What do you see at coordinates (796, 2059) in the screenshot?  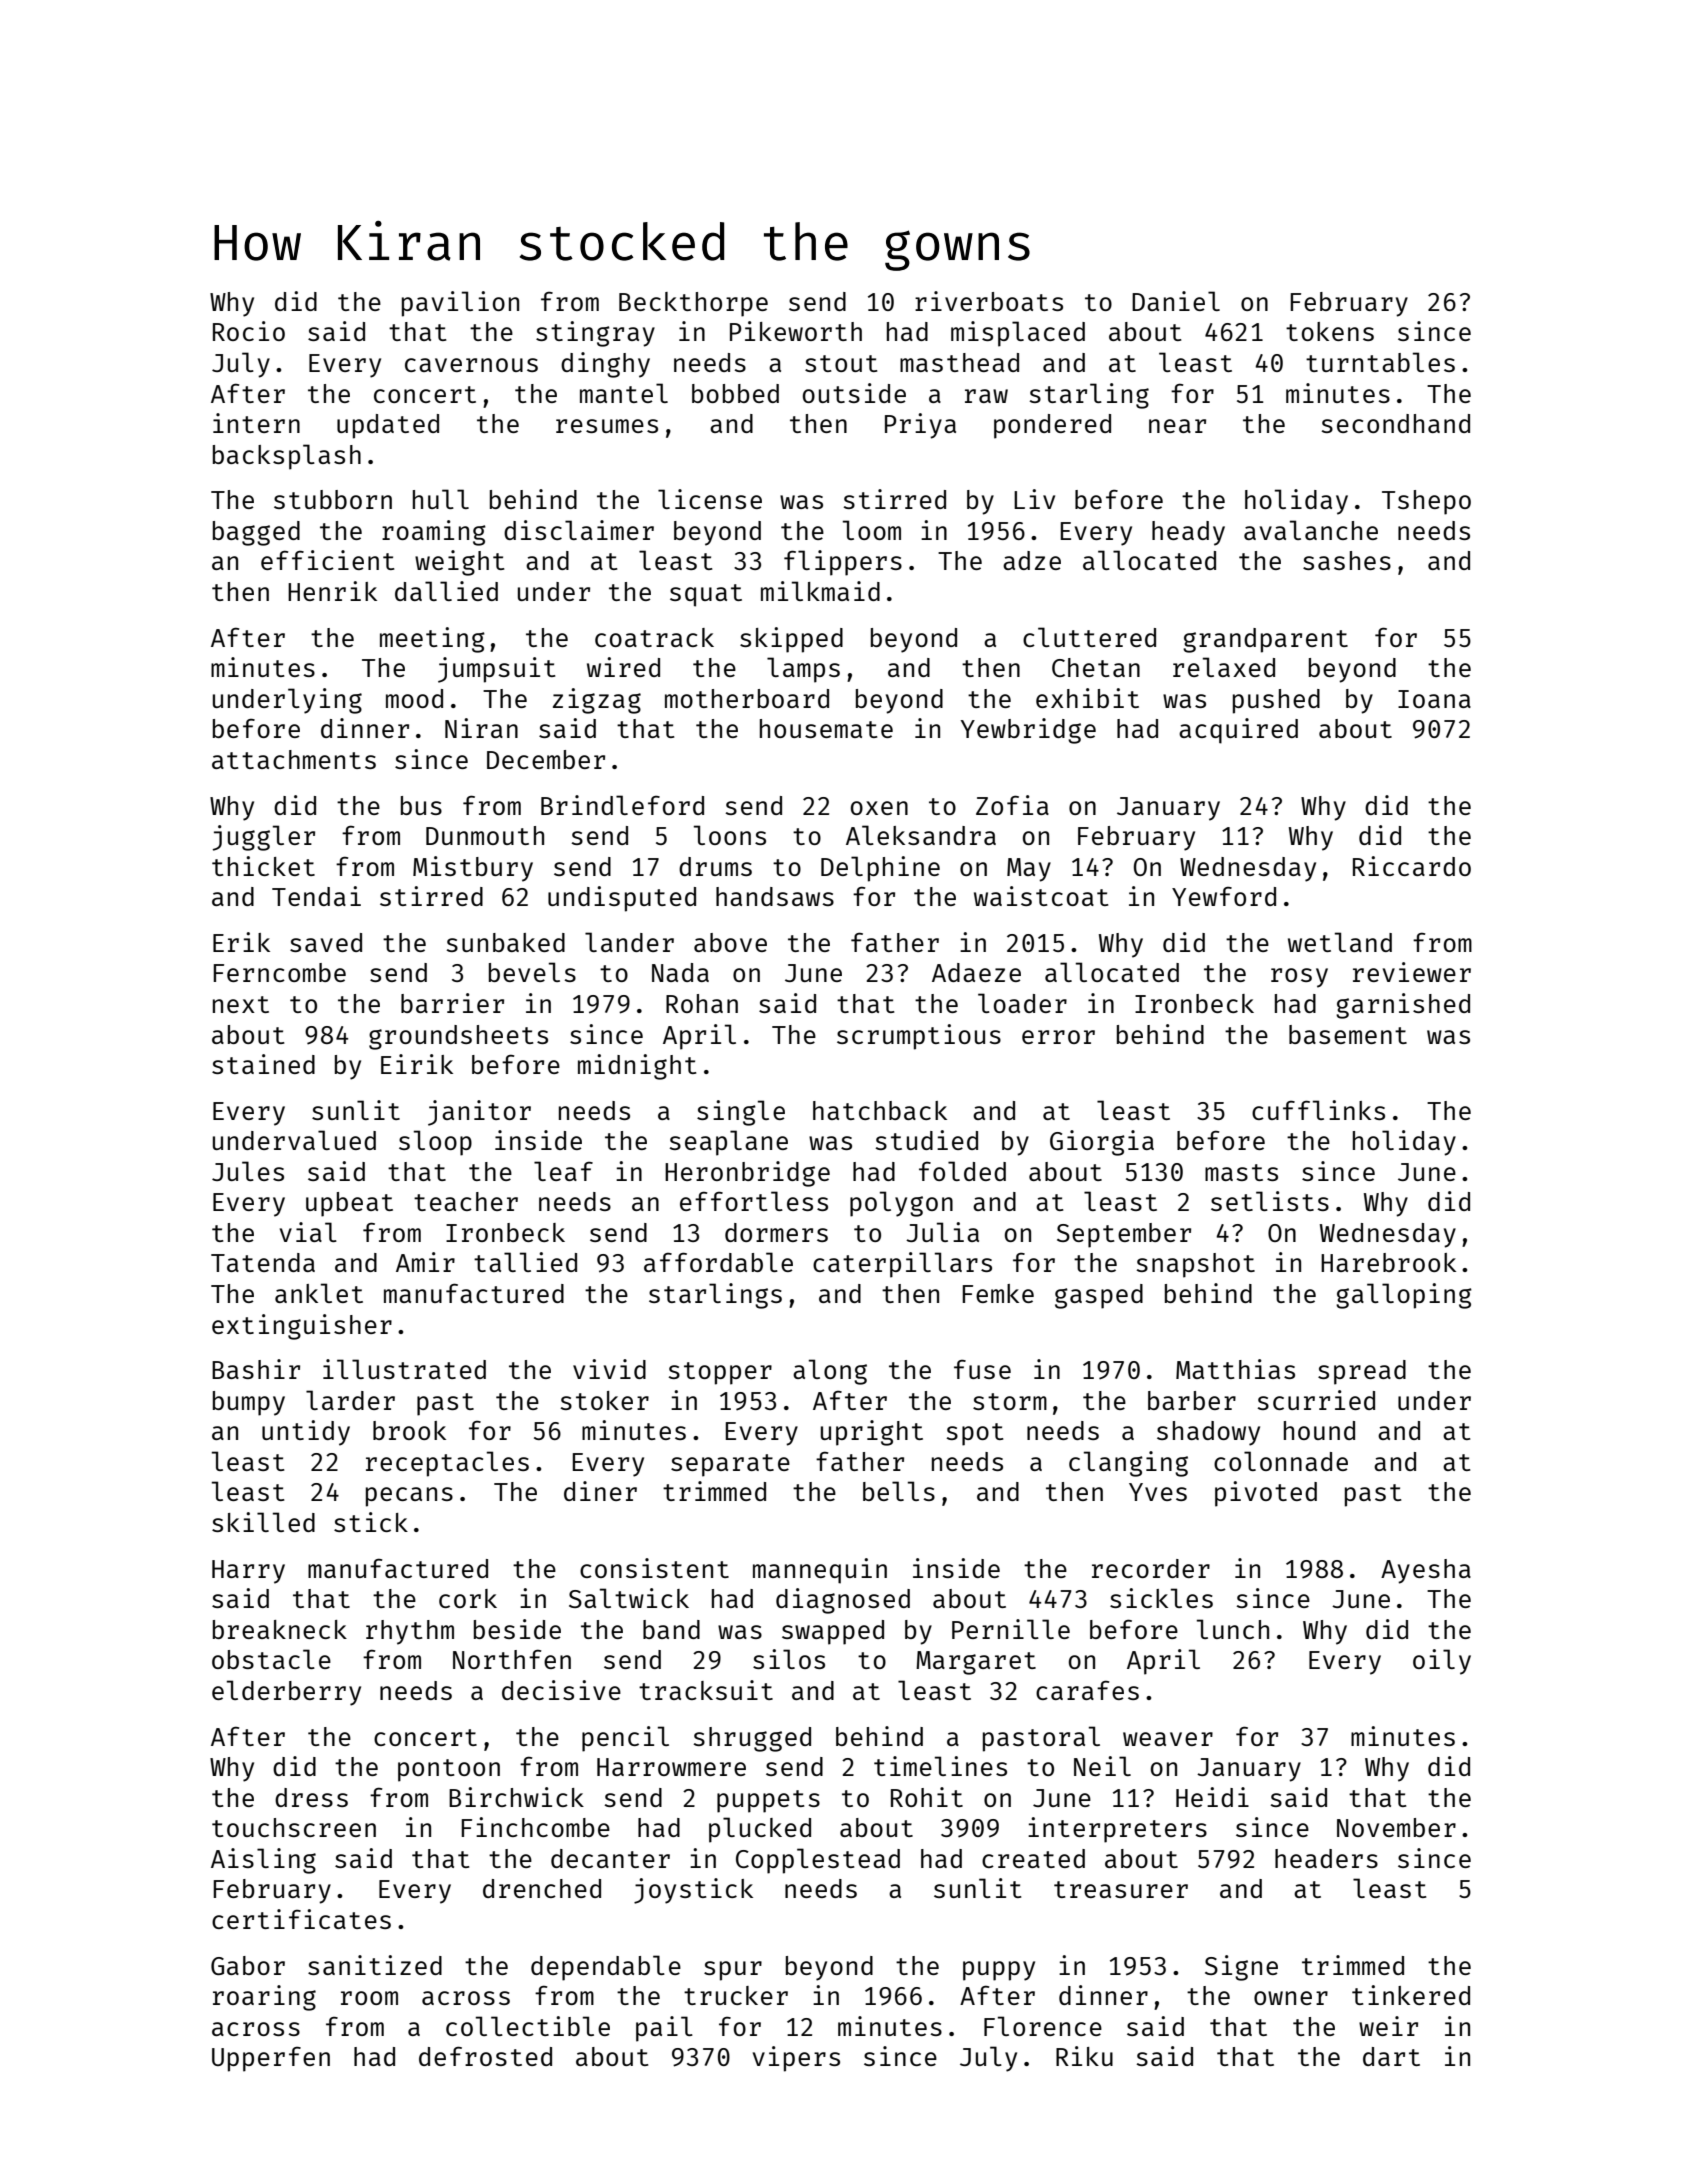 I see `vipers` at bounding box center [796, 2059].
